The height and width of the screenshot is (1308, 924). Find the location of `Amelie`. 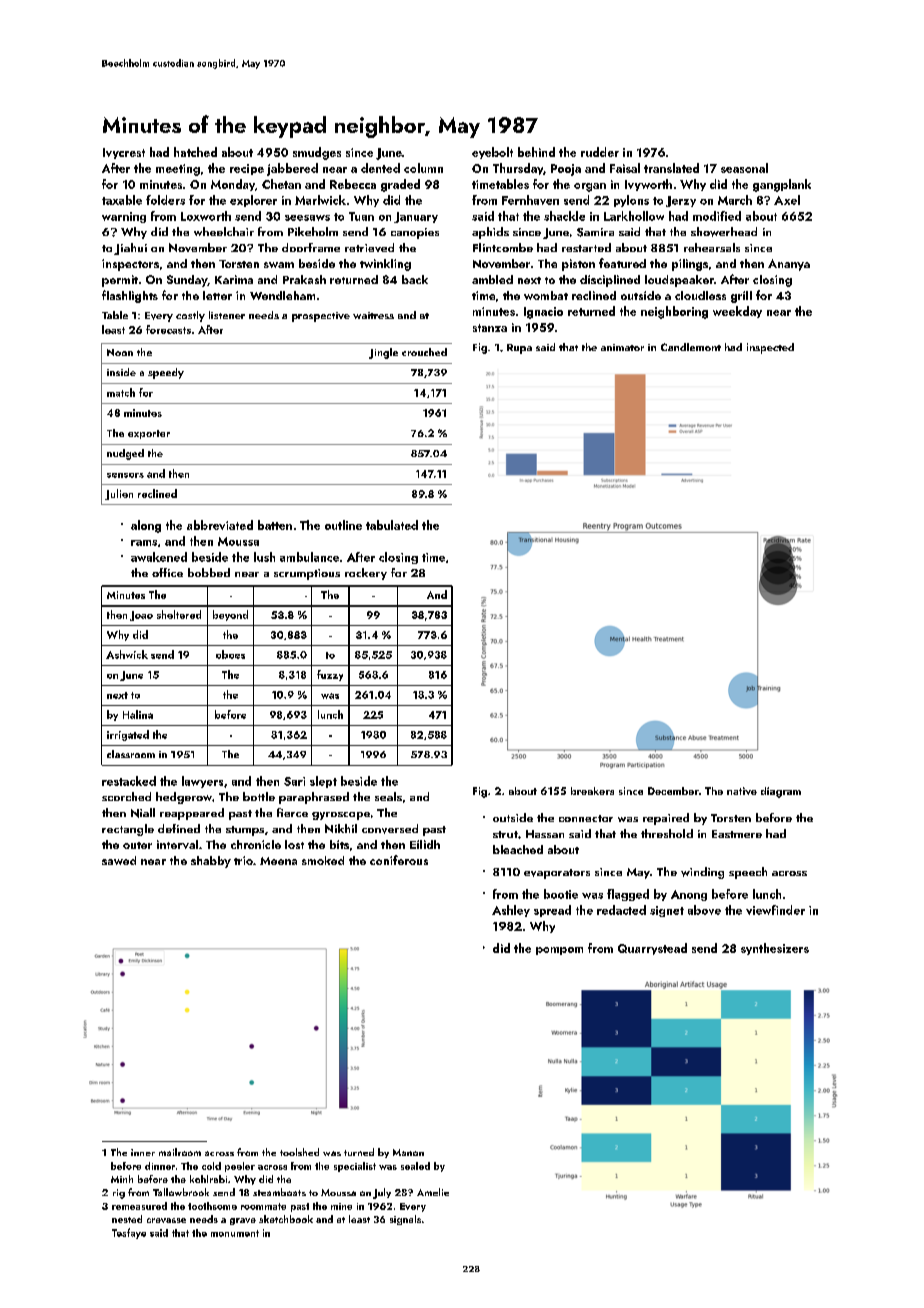

Amelie is located at coordinates (433, 1192).
